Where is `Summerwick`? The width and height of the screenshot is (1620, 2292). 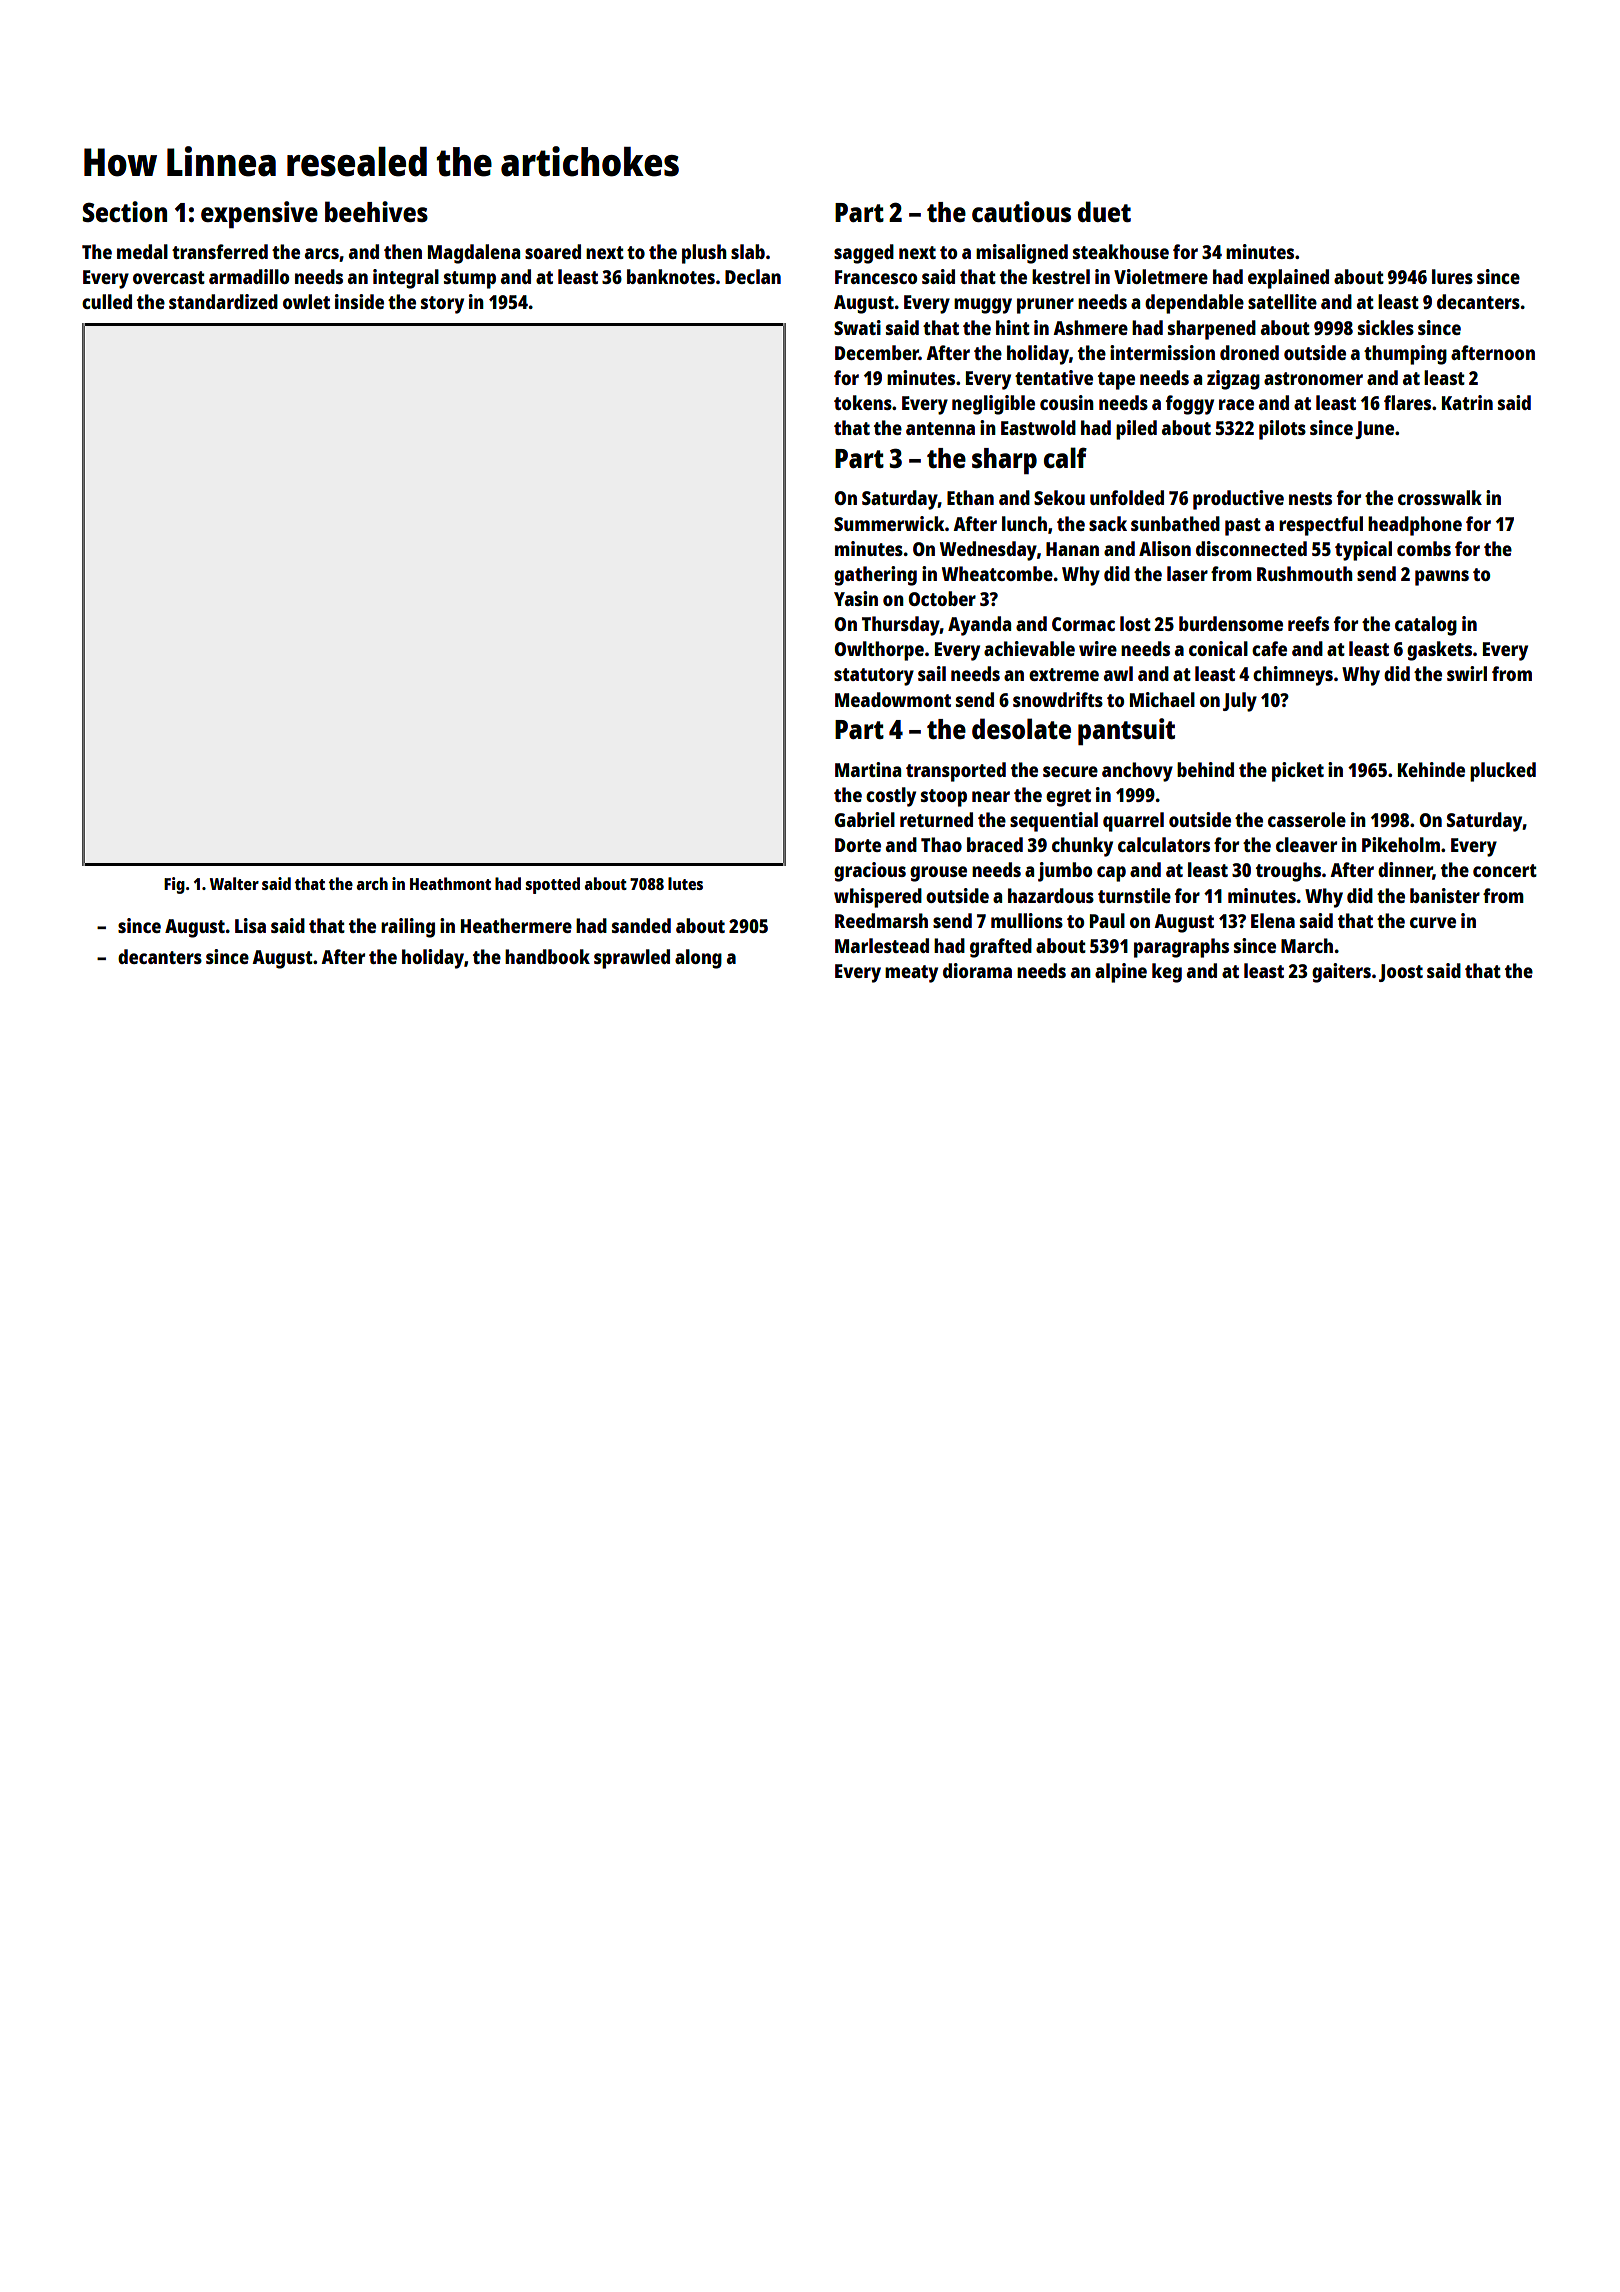
Summerwick is located at coordinates (889, 523).
